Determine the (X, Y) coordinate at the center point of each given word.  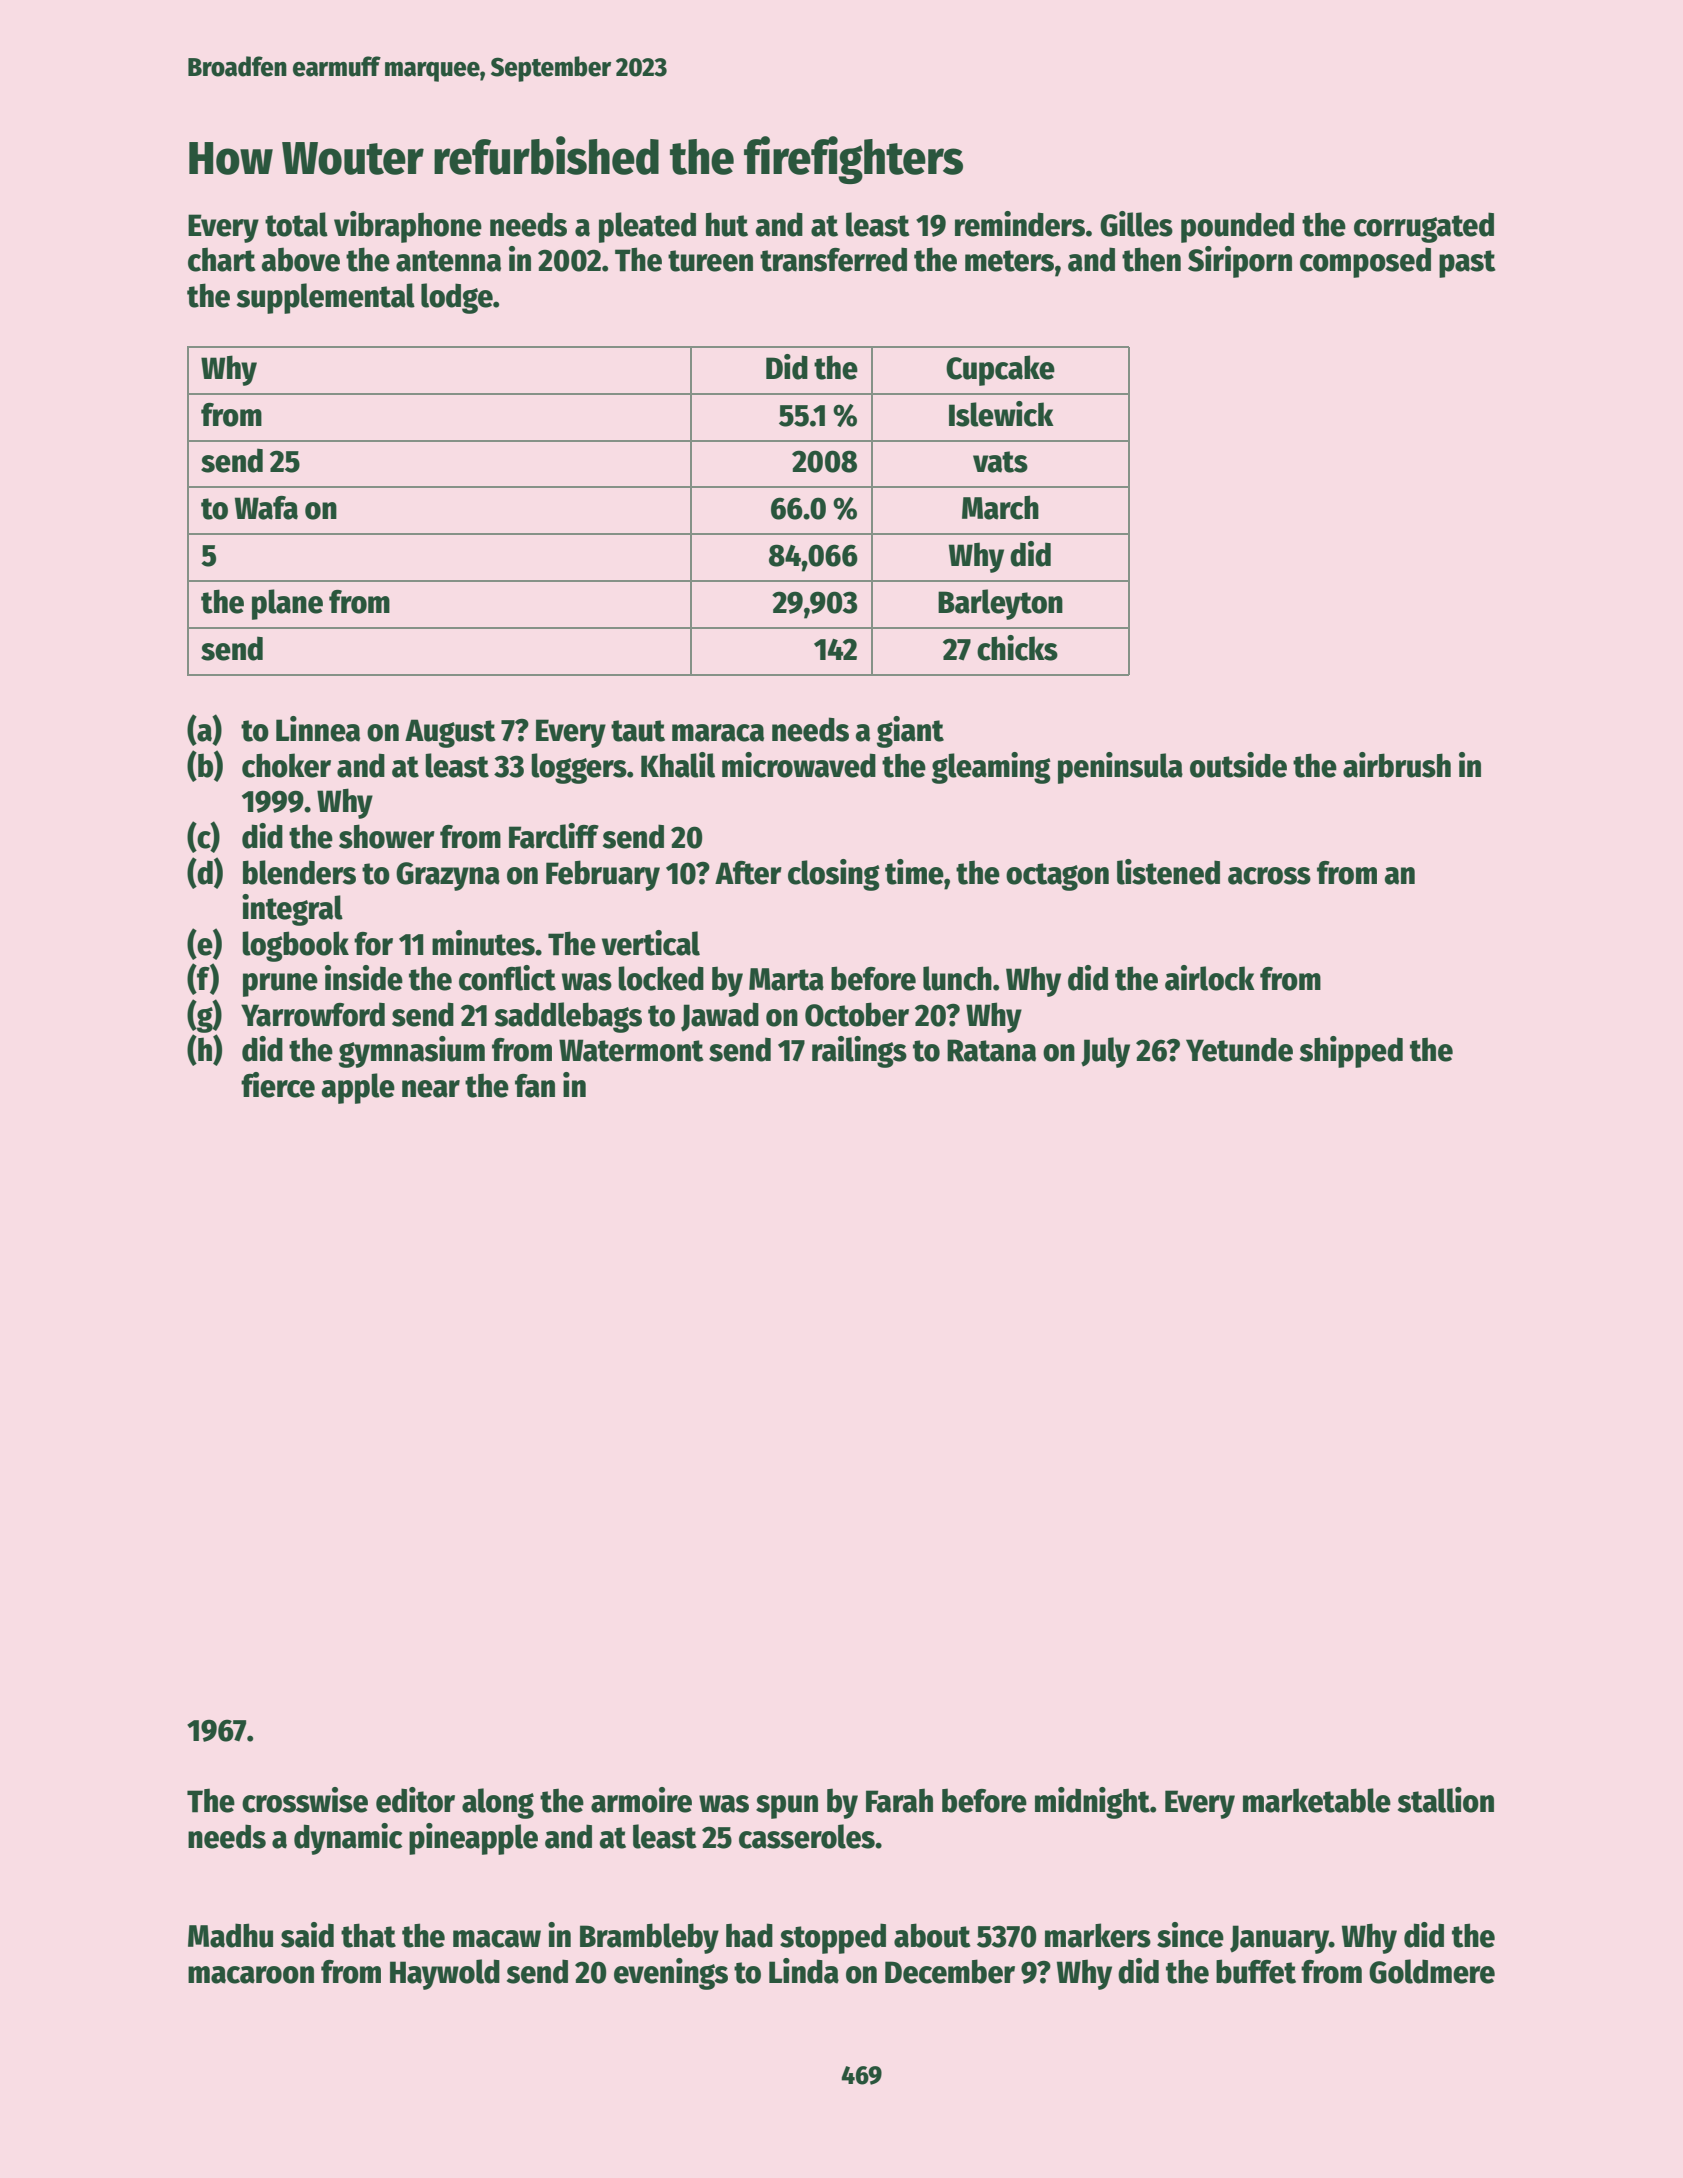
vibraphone (408, 227)
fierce (278, 1085)
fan (535, 1086)
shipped (1351, 1052)
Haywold (445, 1974)
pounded (1237, 227)
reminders (1020, 224)
